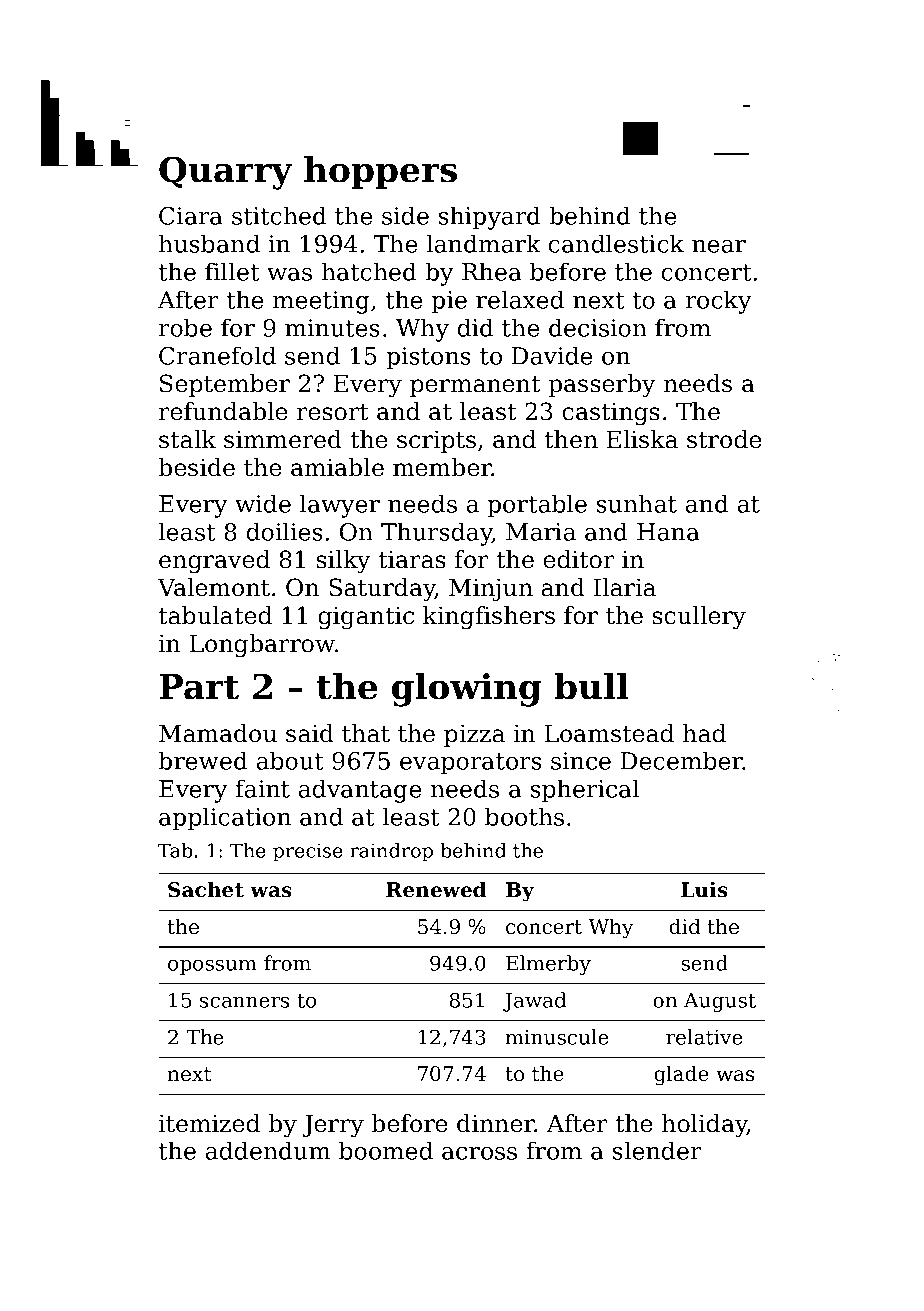 The width and height of the image is (924, 1311). I want to click on rocky, so click(718, 302).
